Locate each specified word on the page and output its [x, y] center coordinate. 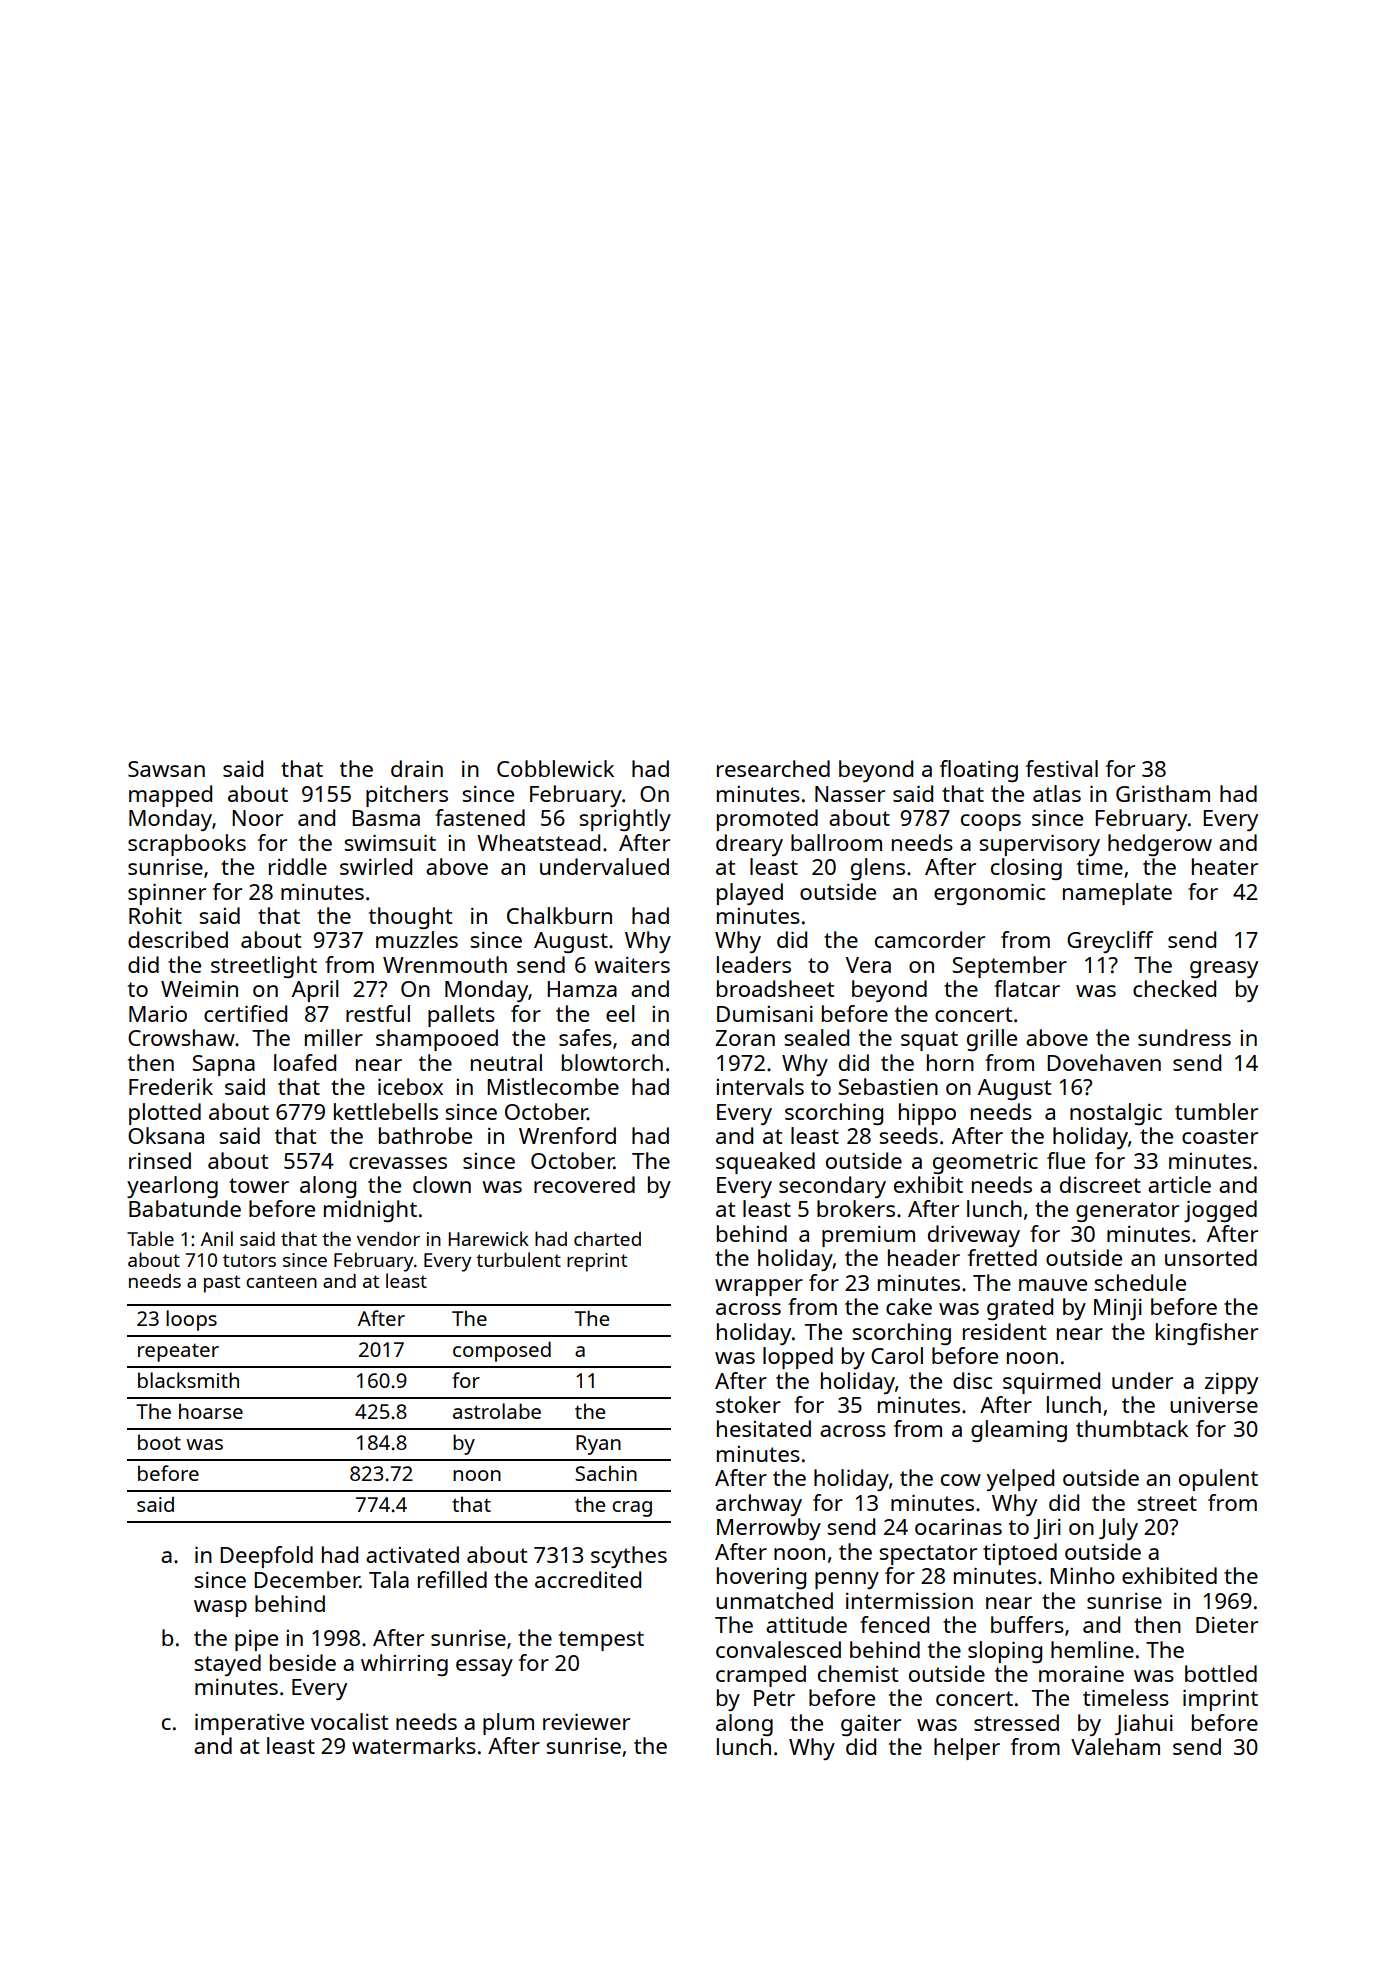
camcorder [930, 939]
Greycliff [1110, 942]
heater [1225, 866]
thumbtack [1132, 1428]
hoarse [211, 1411]
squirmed [1051, 1383]
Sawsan [166, 769]
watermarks [414, 1745]
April [315, 991]
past [222, 1284]
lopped [798, 1358]
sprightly [625, 820]
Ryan [598, 1445]
